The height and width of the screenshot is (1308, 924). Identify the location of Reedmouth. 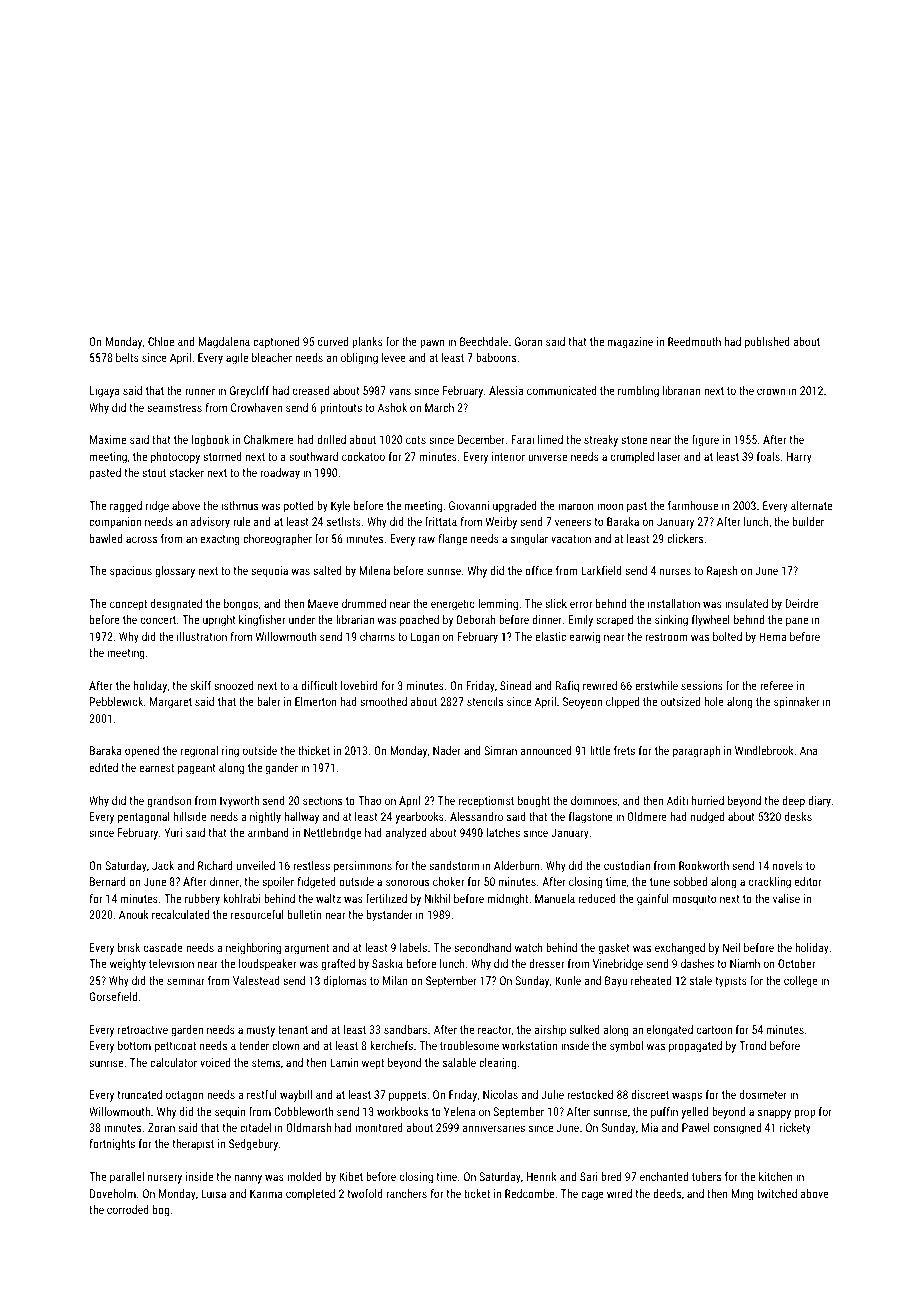
(694, 341).
